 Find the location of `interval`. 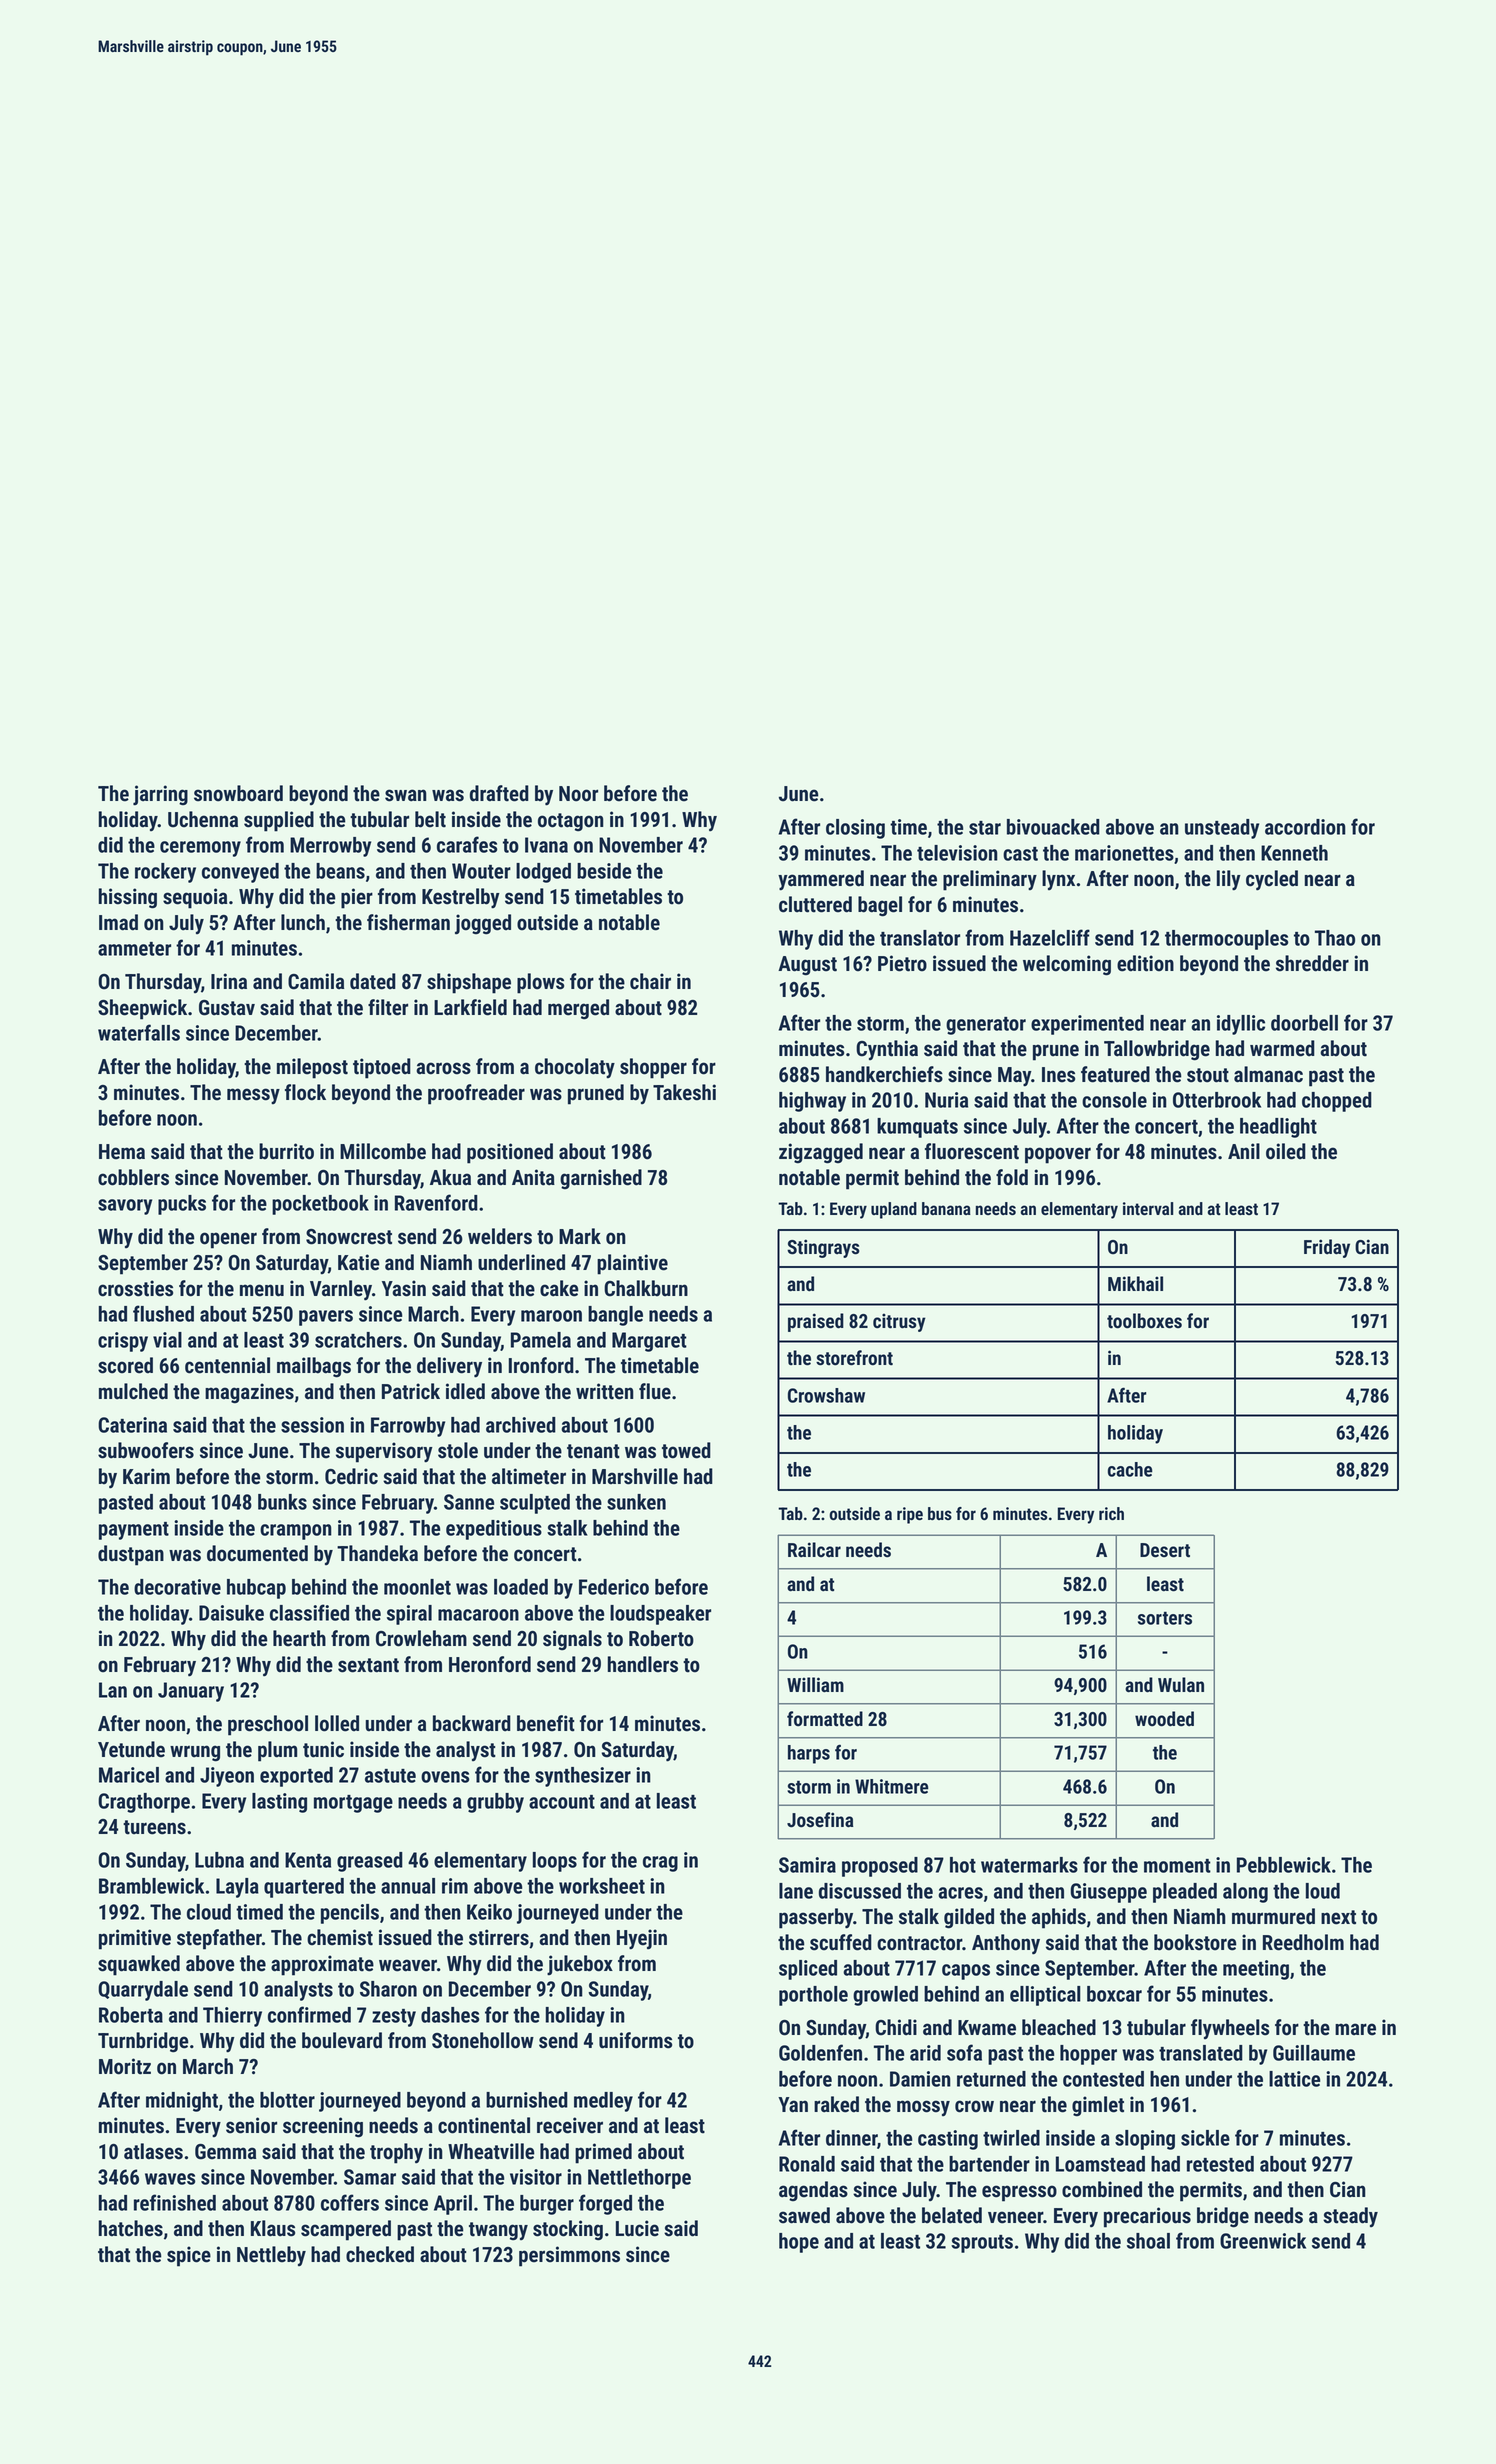

interval is located at coordinates (1148, 1208).
